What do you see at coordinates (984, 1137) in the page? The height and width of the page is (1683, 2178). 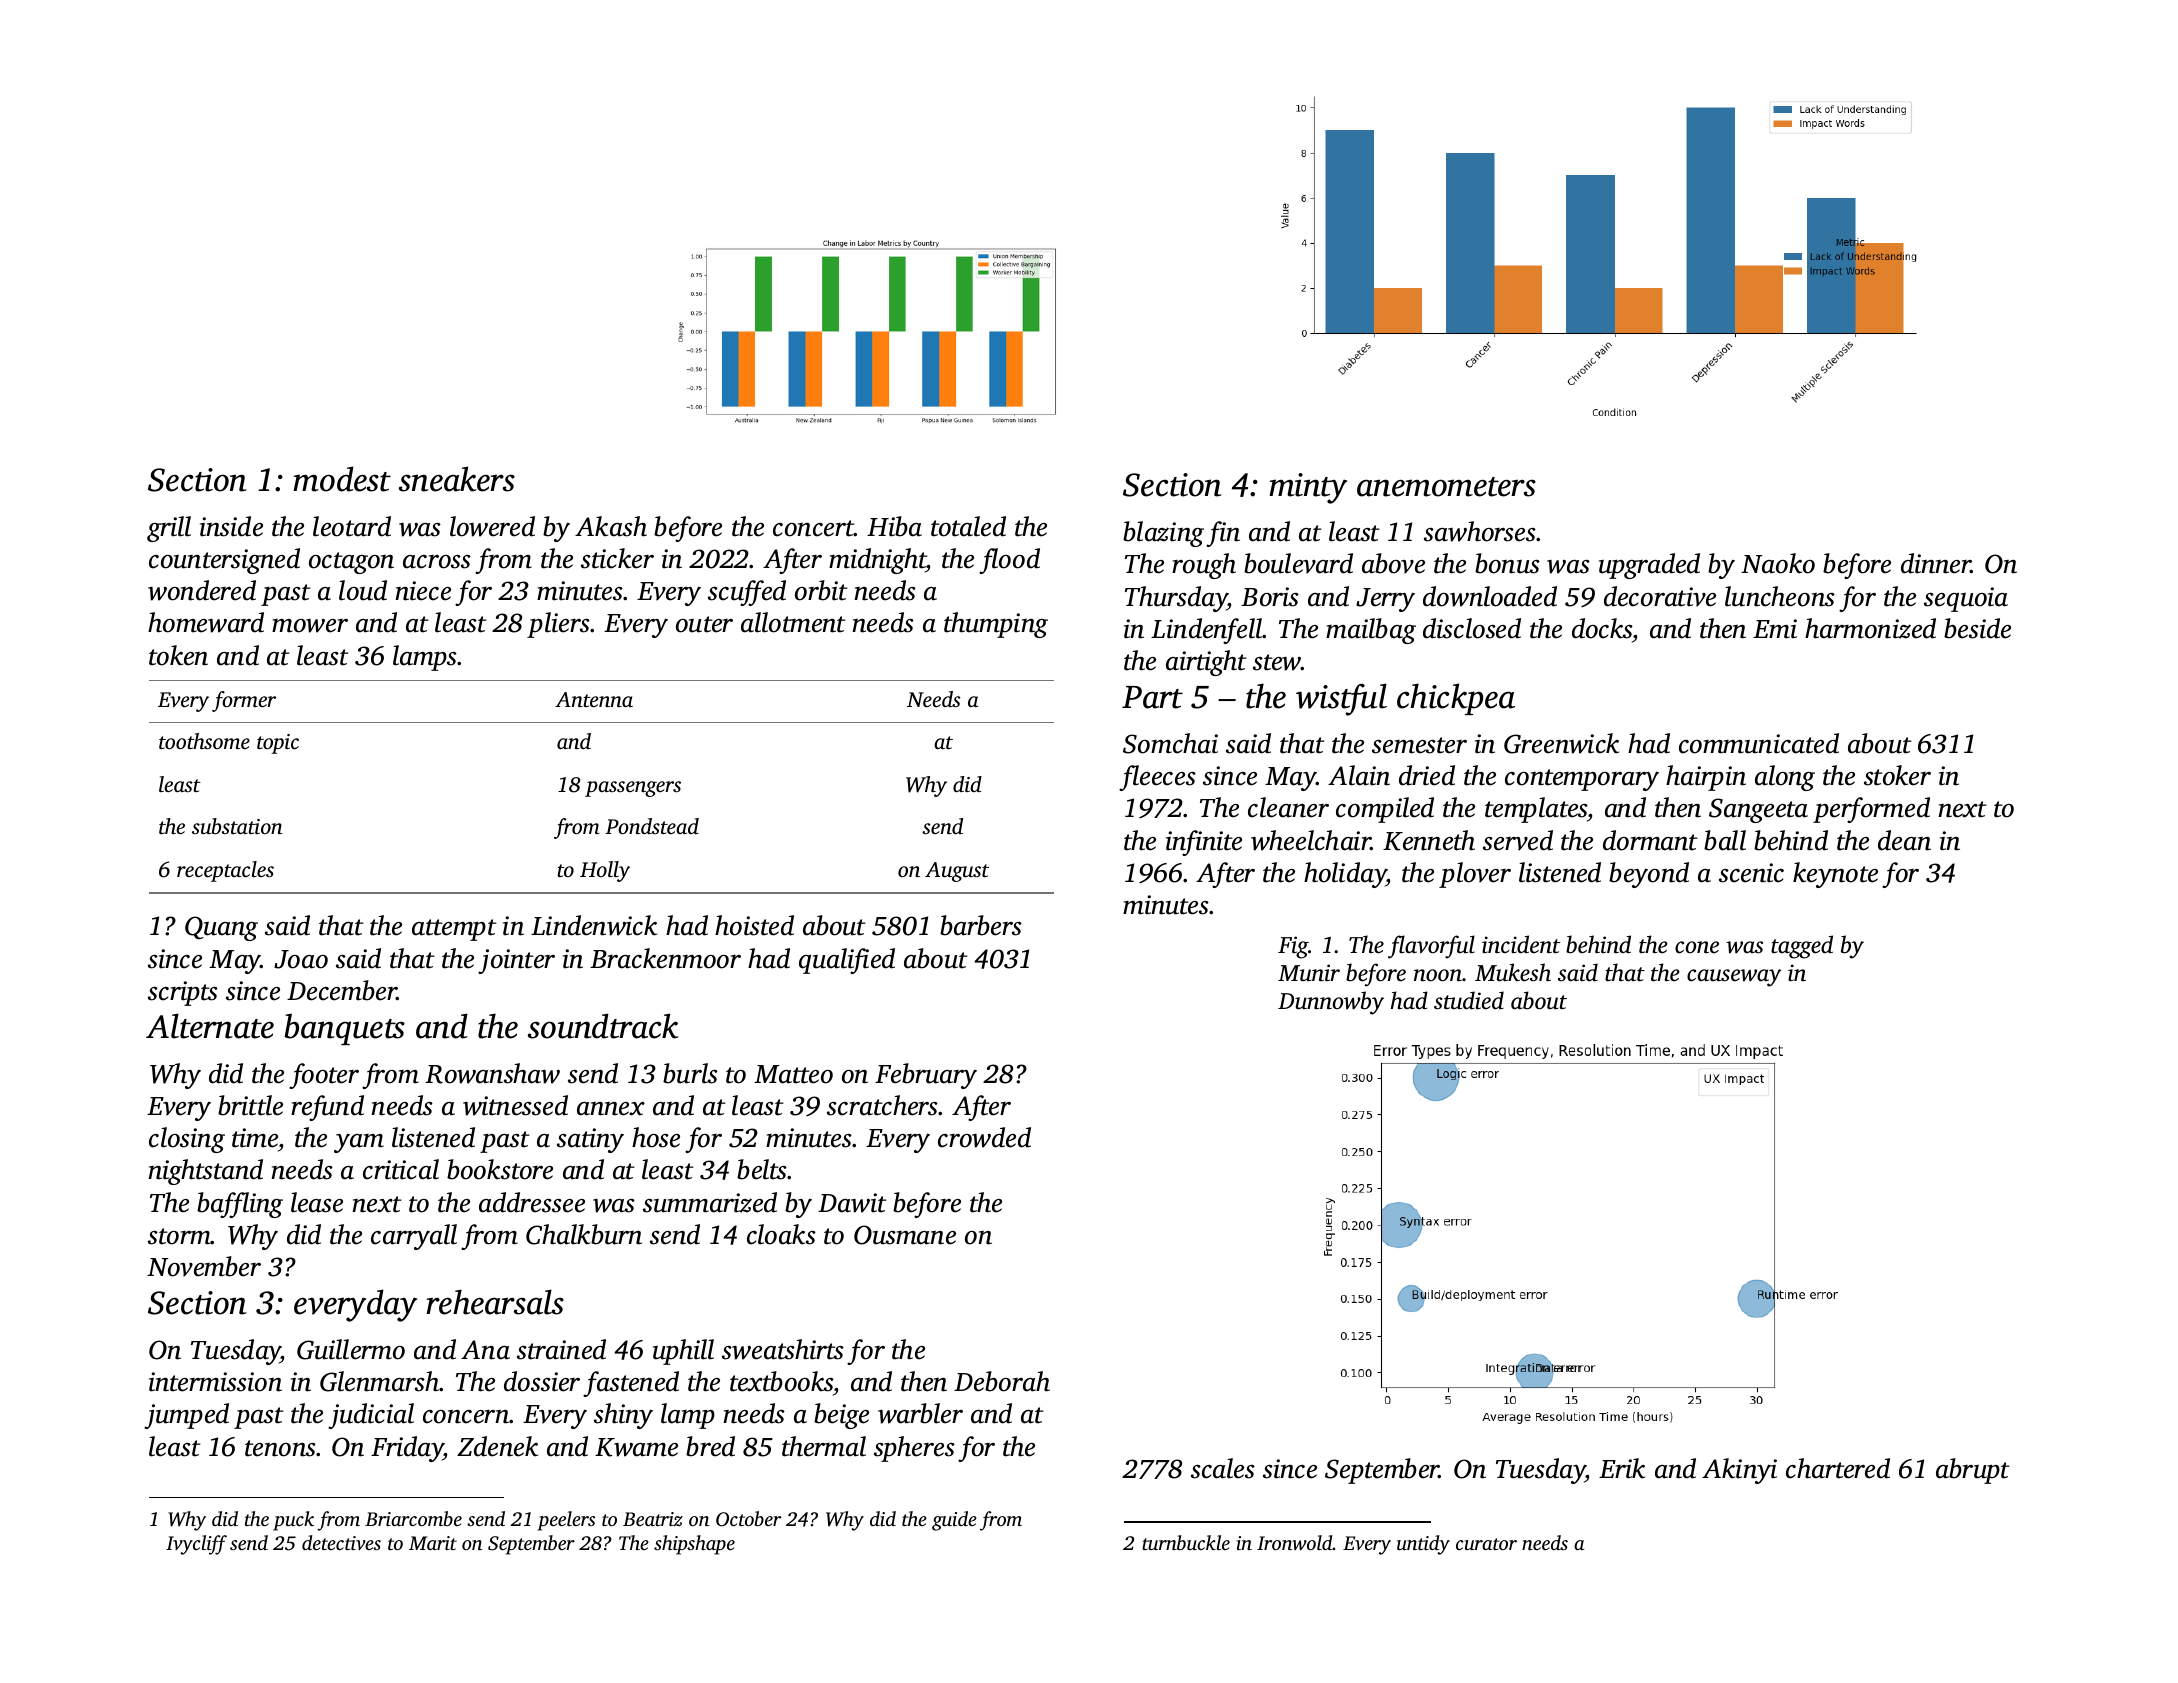 I see `crowded` at bounding box center [984, 1137].
